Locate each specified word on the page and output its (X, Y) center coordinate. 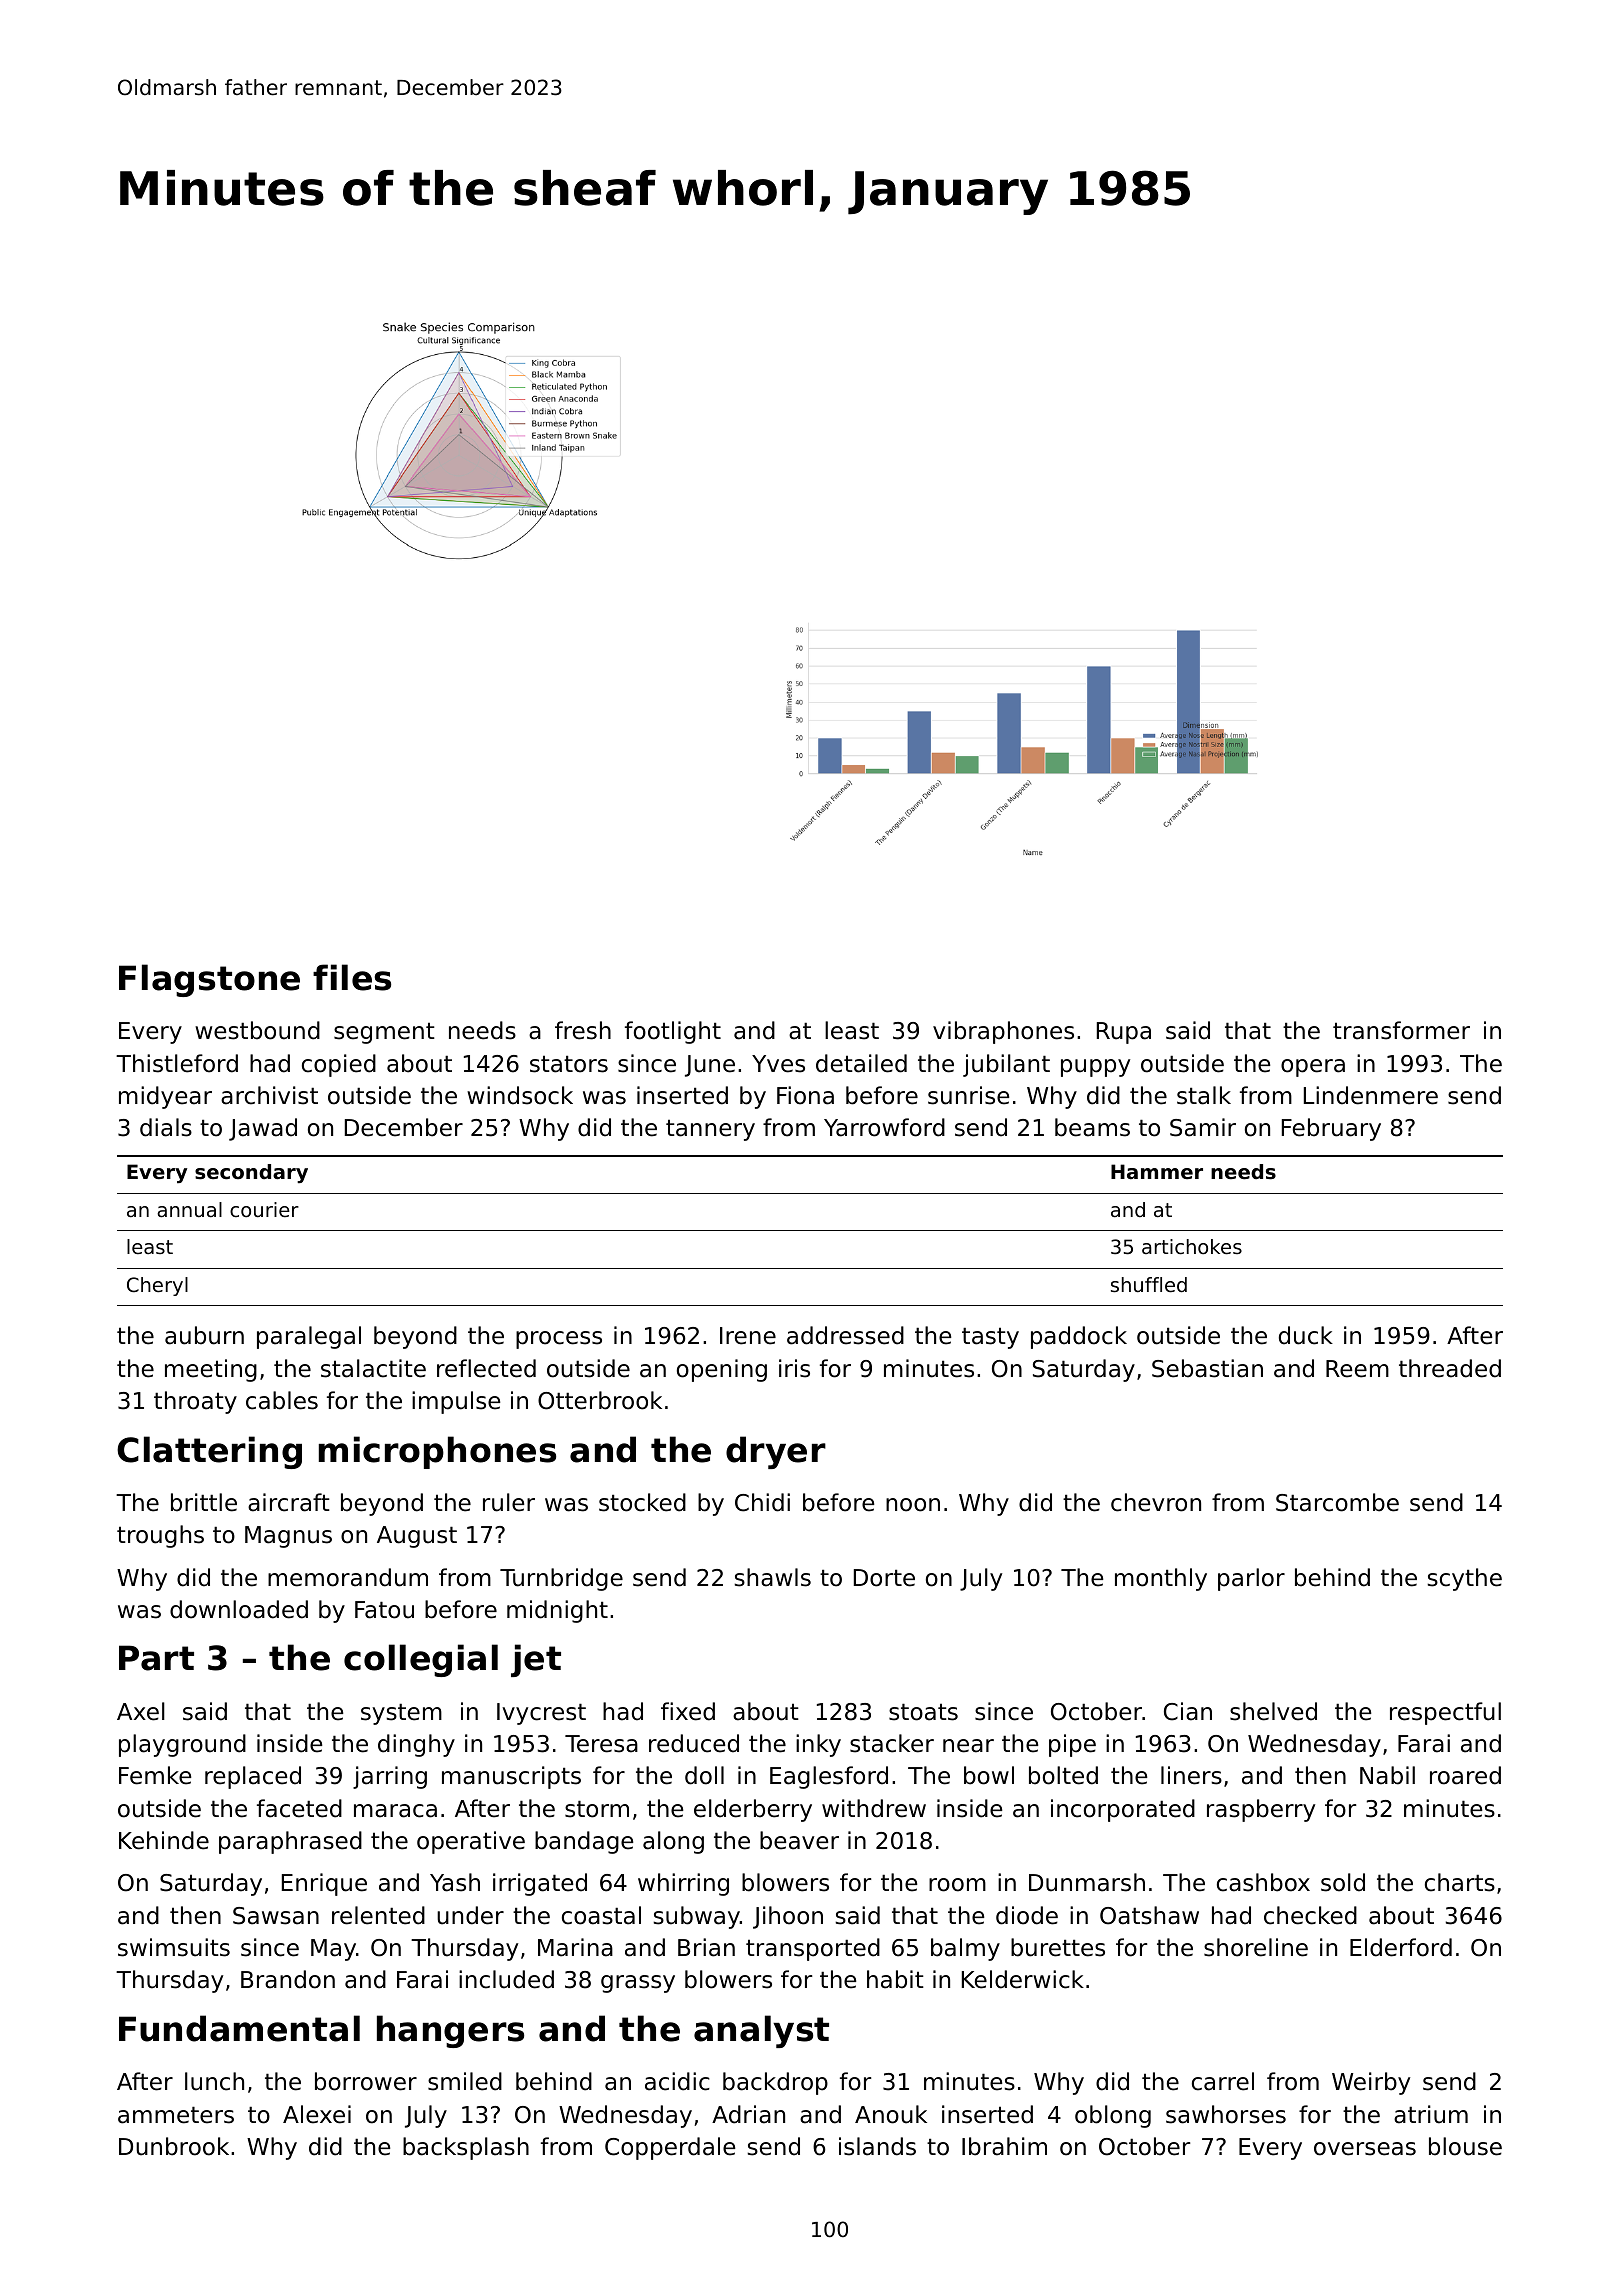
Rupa (1124, 1033)
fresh (583, 1030)
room (957, 1885)
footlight (673, 1032)
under (470, 1915)
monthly (1161, 1579)
